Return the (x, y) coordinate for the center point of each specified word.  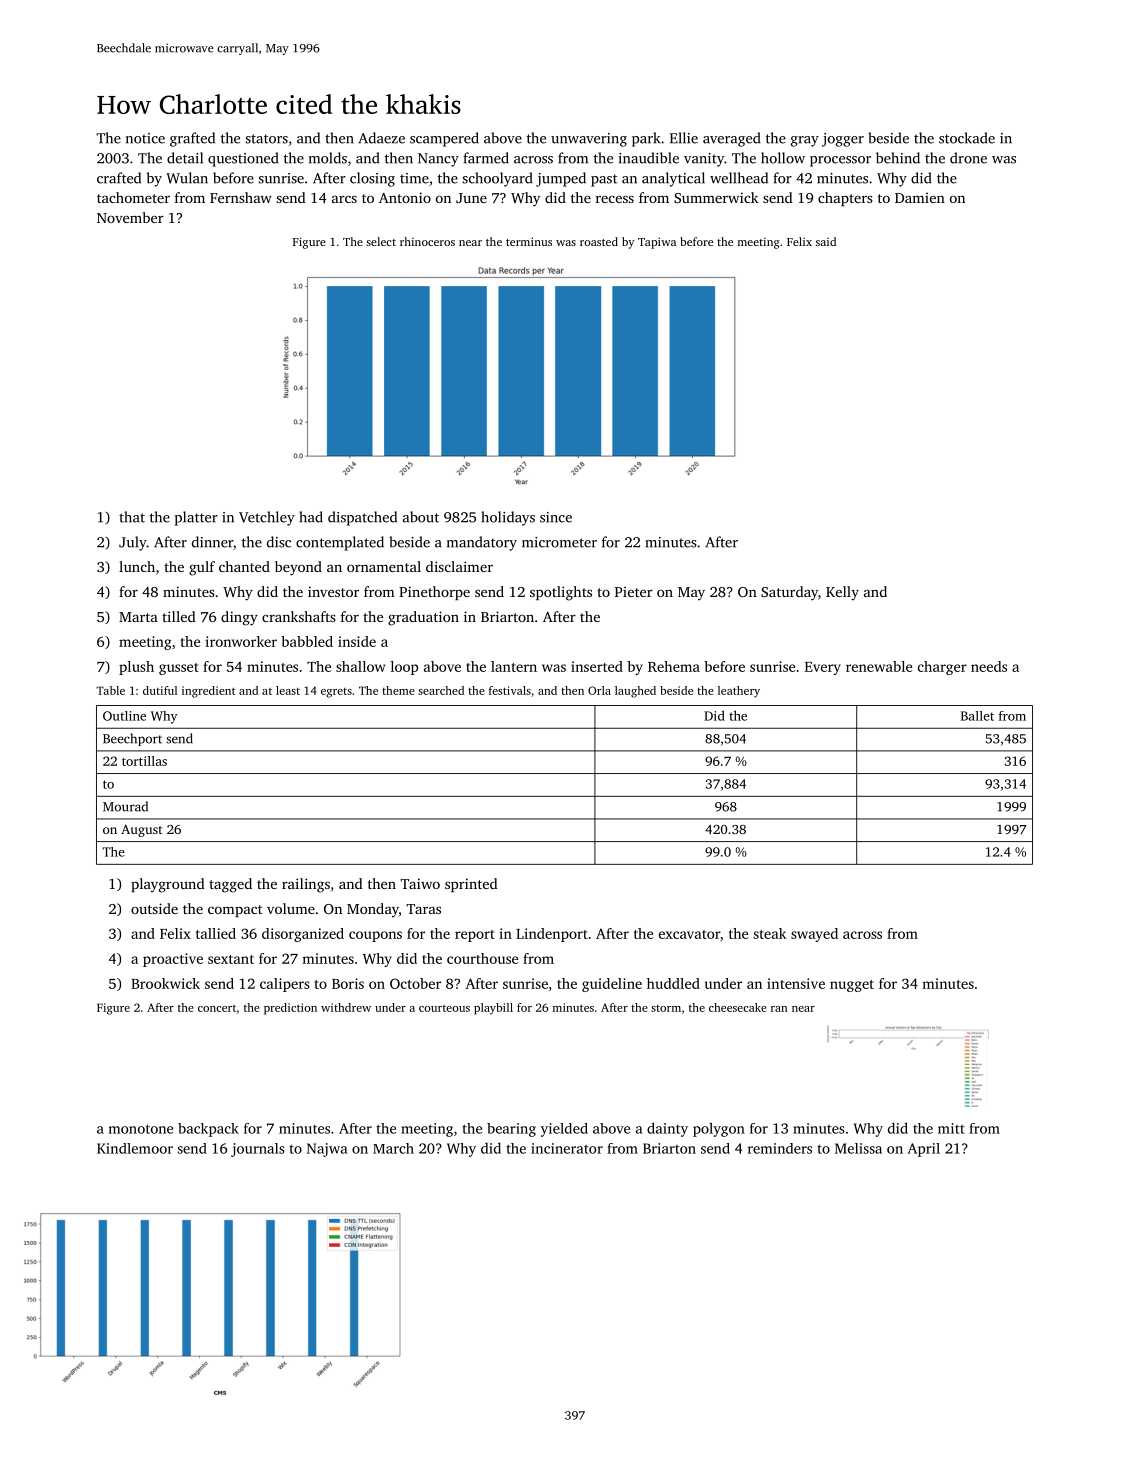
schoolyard (497, 179)
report (475, 936)
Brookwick (165, 983)
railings (306, 885)
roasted (599, 241)
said (826, 241)
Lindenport (552, 935)
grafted (192, 139)
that (132, 517)
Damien (920, 197)
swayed (814, 935)
